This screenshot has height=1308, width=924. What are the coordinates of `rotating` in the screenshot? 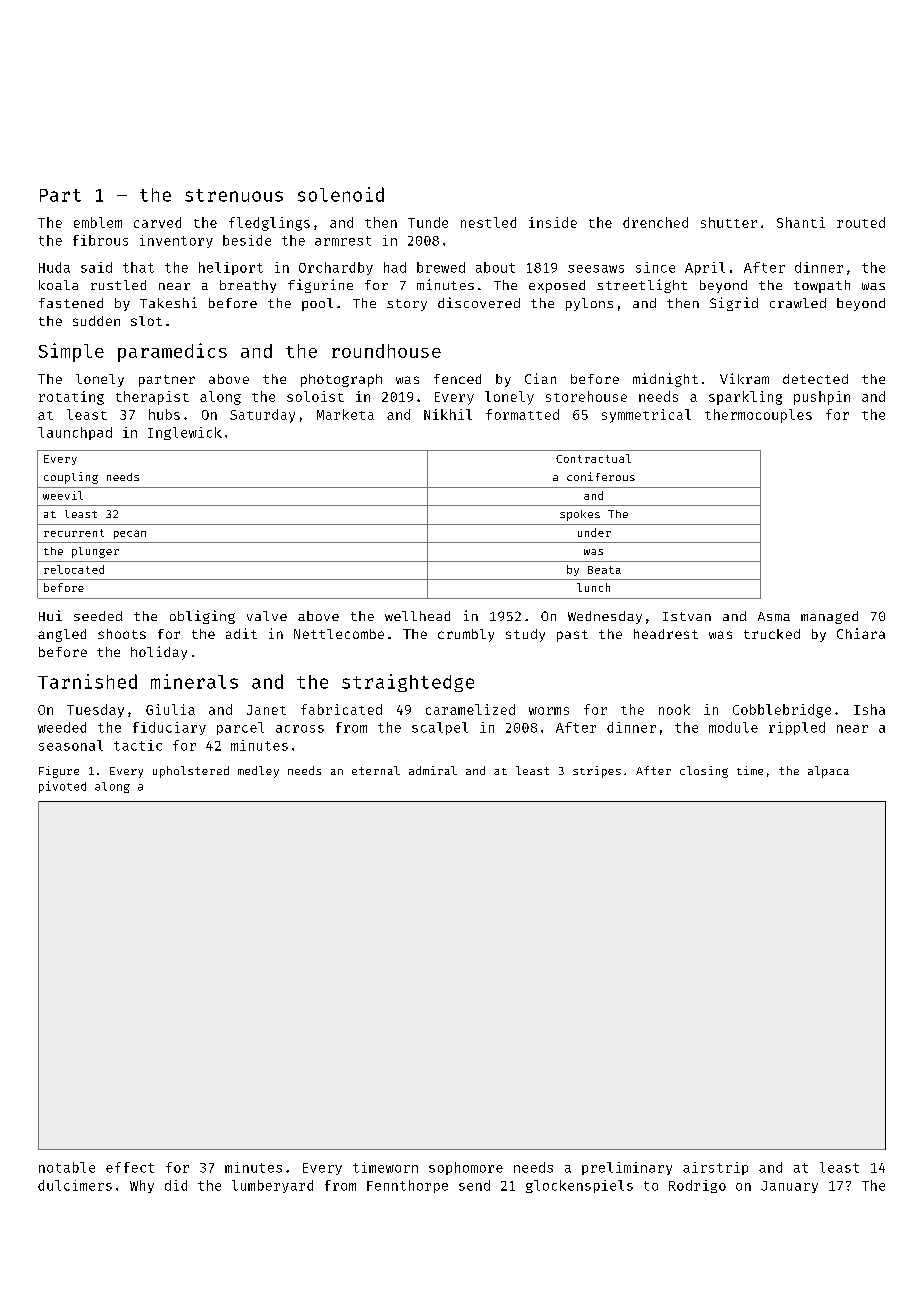 It's located at (71, 398).
